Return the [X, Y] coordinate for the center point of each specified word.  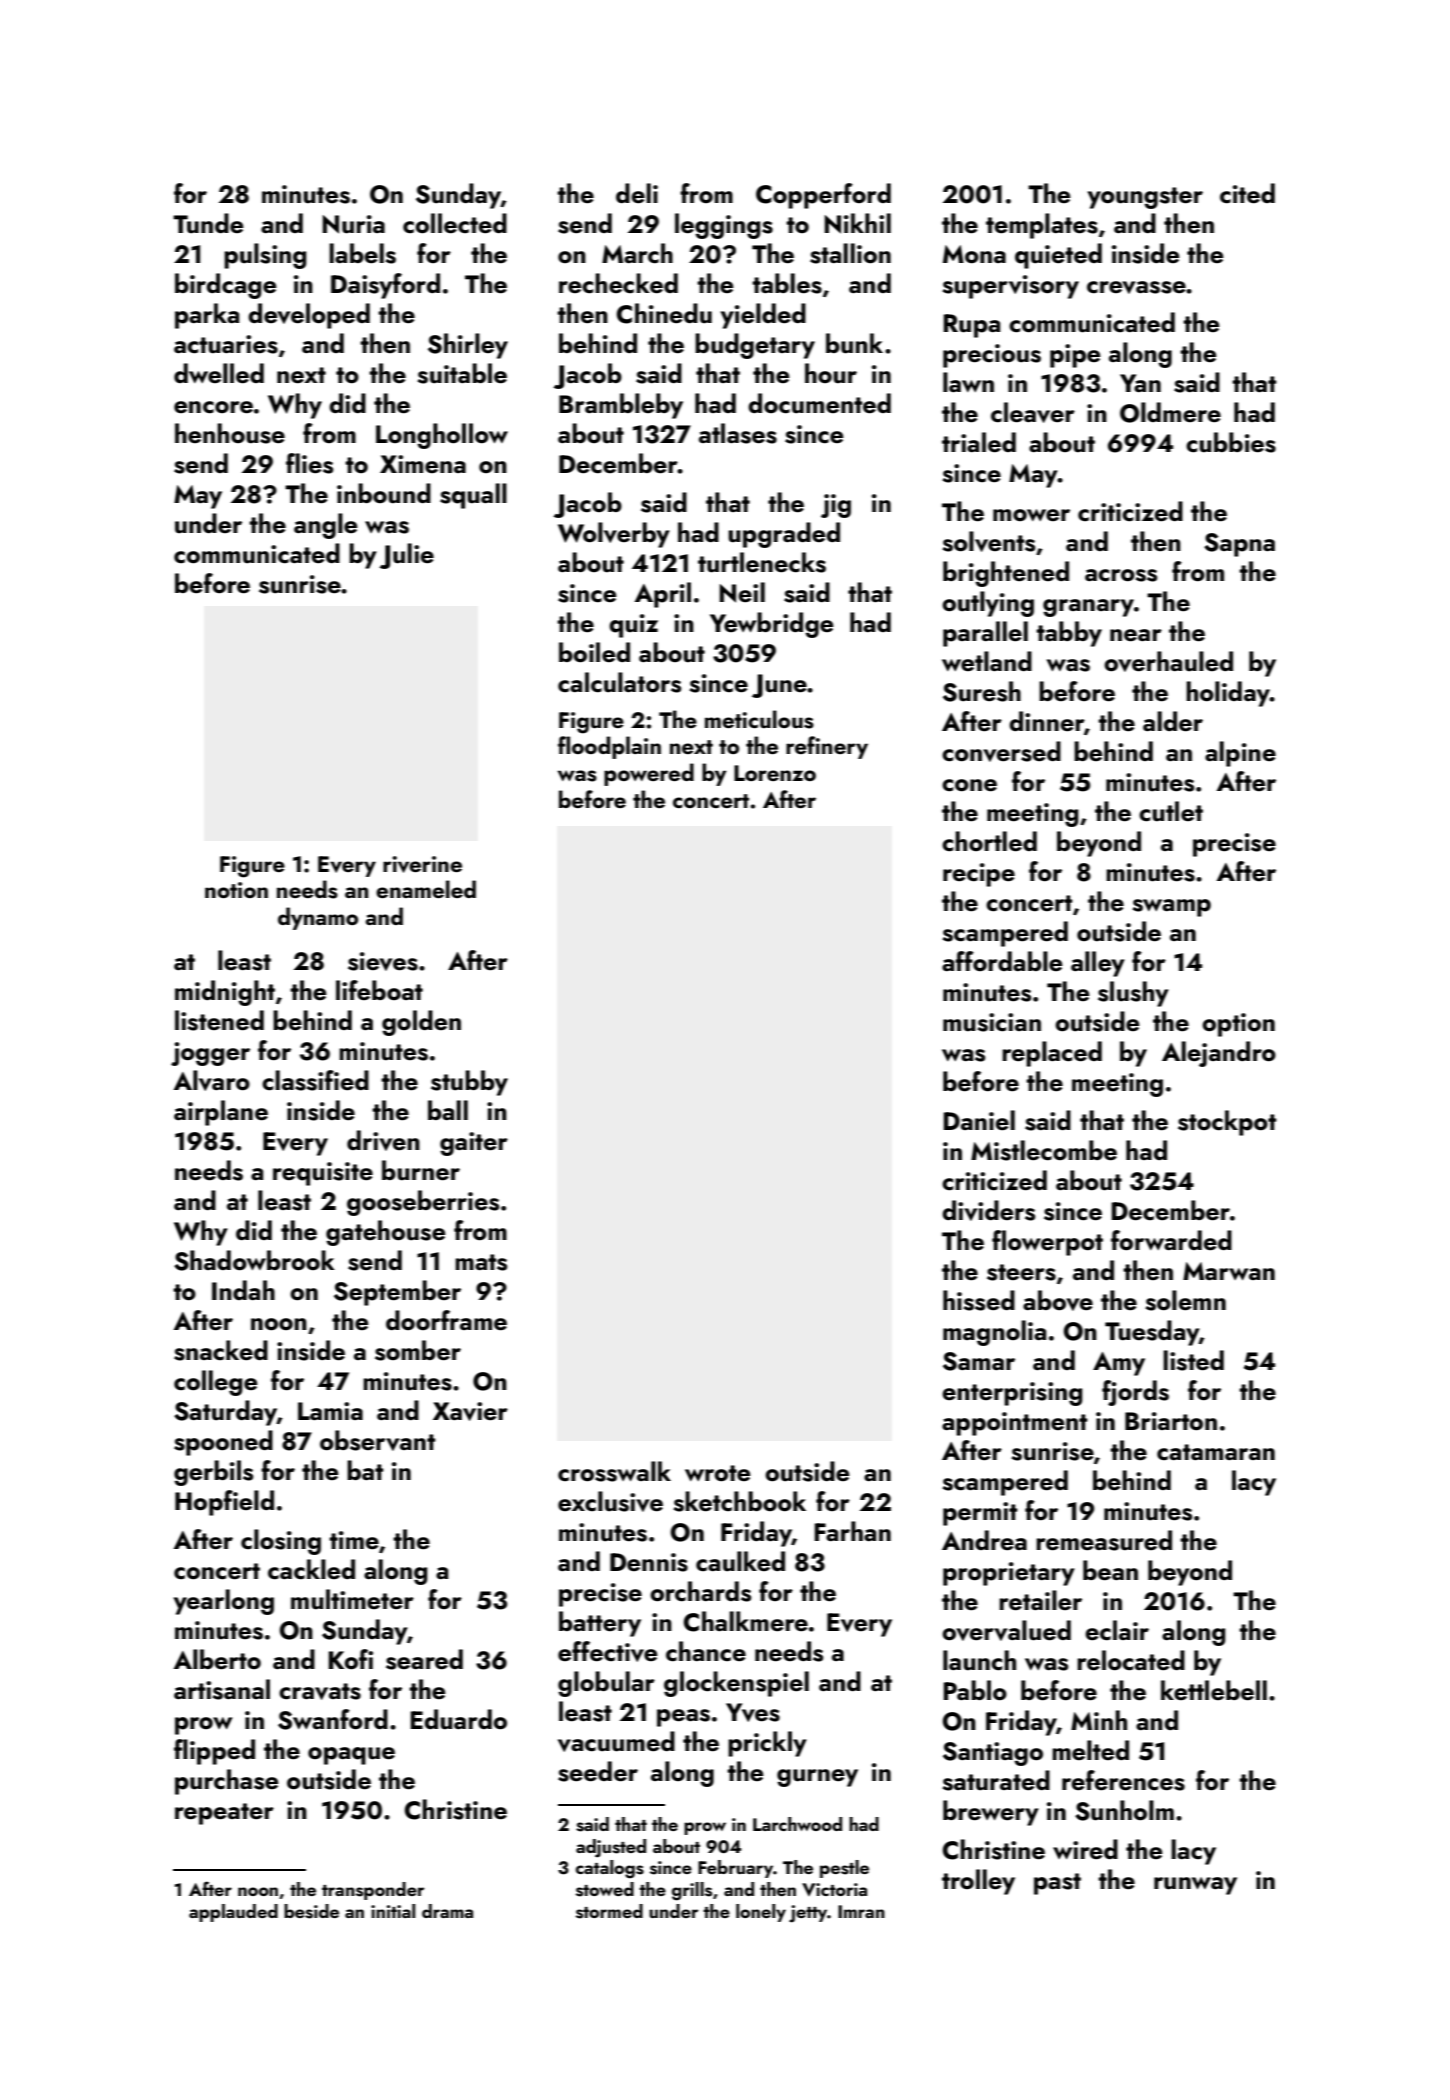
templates [1042, 226]
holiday [1228, 694]
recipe [979, 875]
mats [481, 1262]
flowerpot [1047, 1243]
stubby [469, 1083]
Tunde [208, 223]
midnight [225, 993]
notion [236, 890]
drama [447, 1911]
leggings [724, 226]
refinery [827, 747]
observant [378, 1440]
